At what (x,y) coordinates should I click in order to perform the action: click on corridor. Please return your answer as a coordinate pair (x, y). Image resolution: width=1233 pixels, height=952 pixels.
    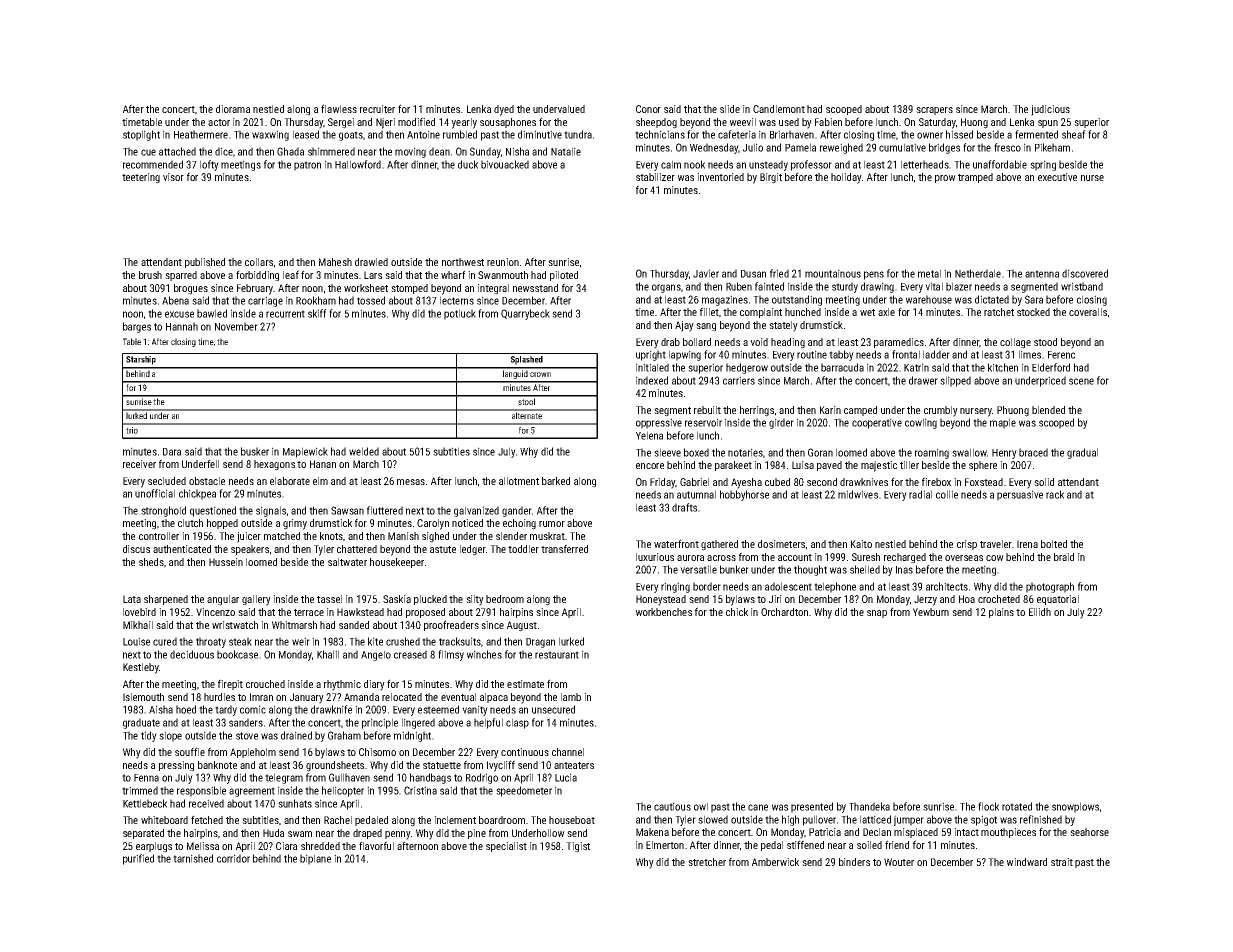
    Looking at the image, I should click on (233, 858).
